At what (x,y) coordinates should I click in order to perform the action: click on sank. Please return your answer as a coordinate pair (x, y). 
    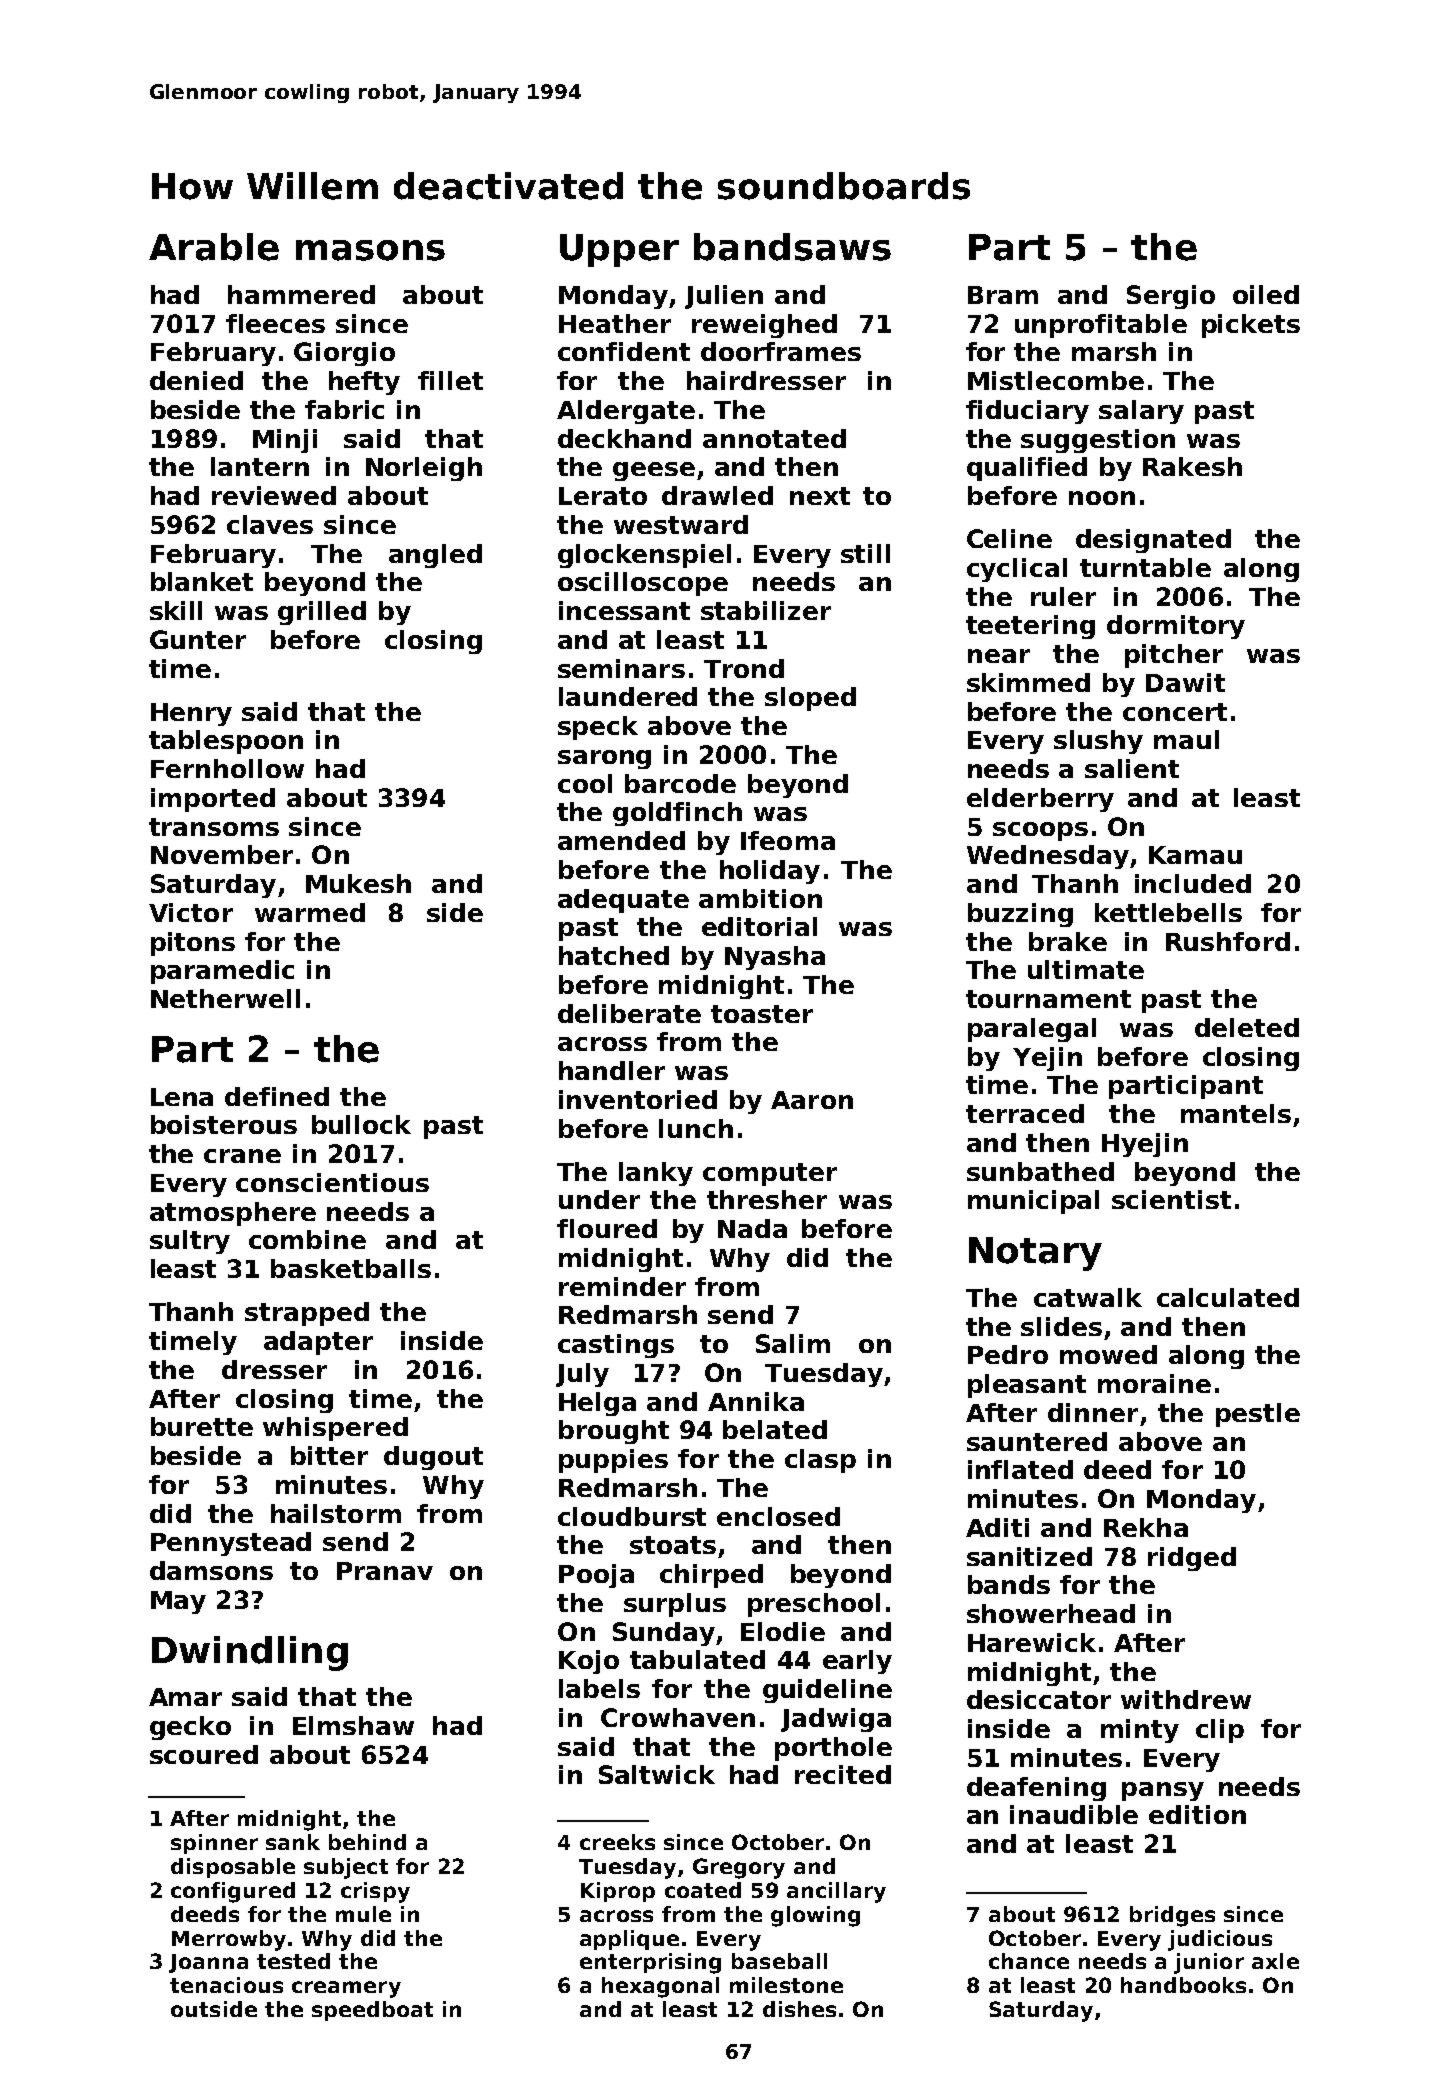
    Looking at the image, I should click on (293, 1842).
